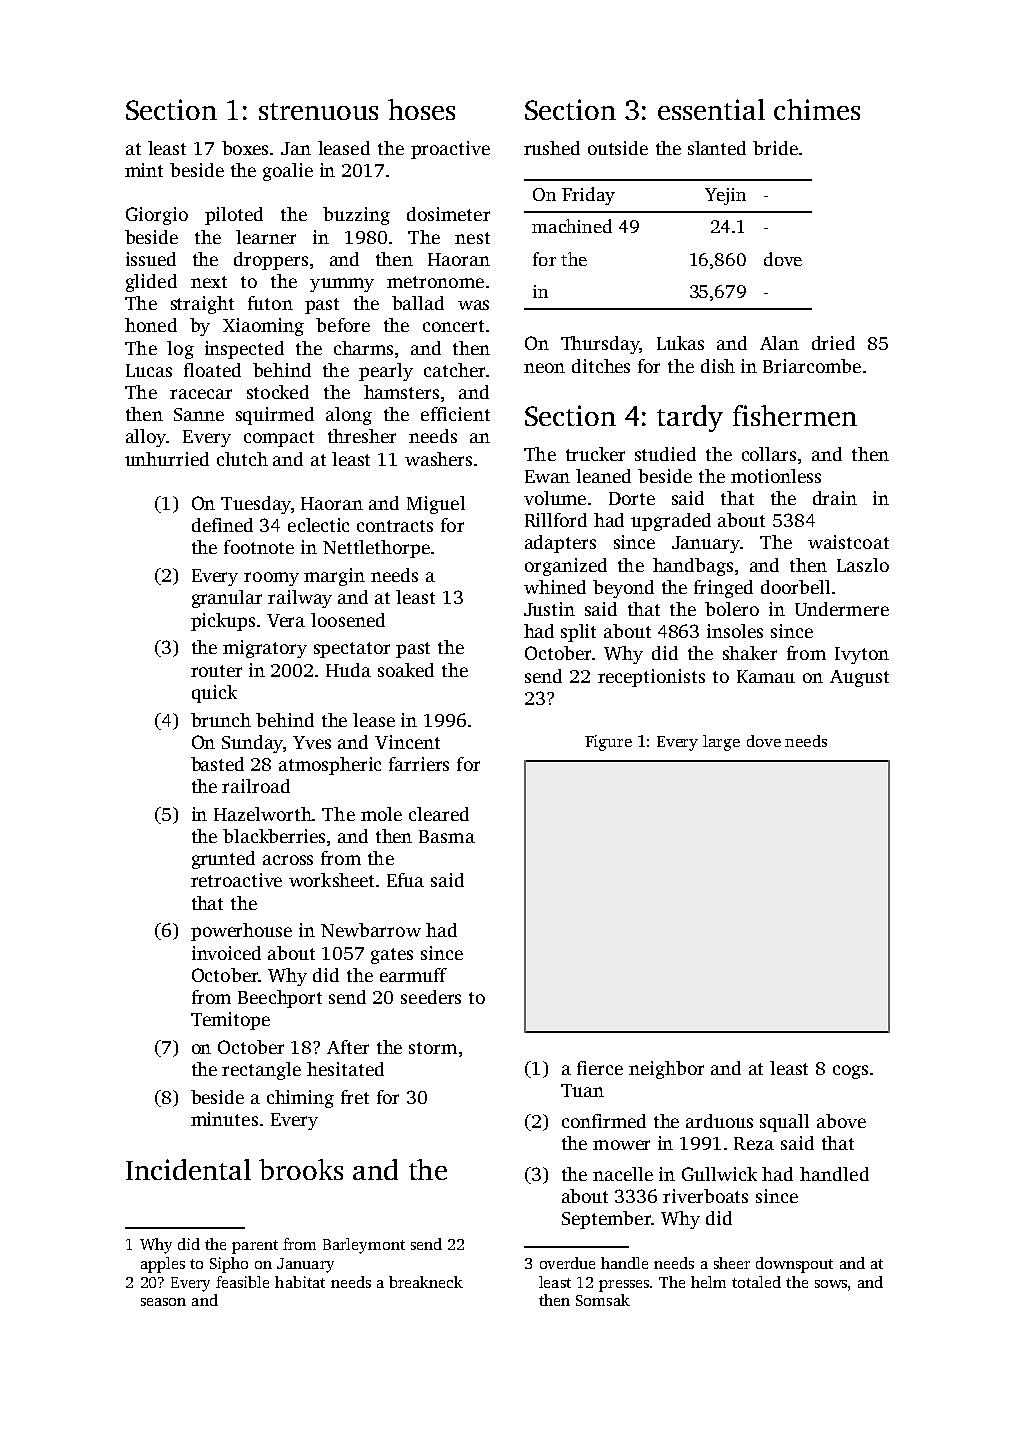 This screenshot has width=1014, height=1440. Describe the element at coordinates (188, 1169) in the screenshot. I see `Incidental` at that location.
